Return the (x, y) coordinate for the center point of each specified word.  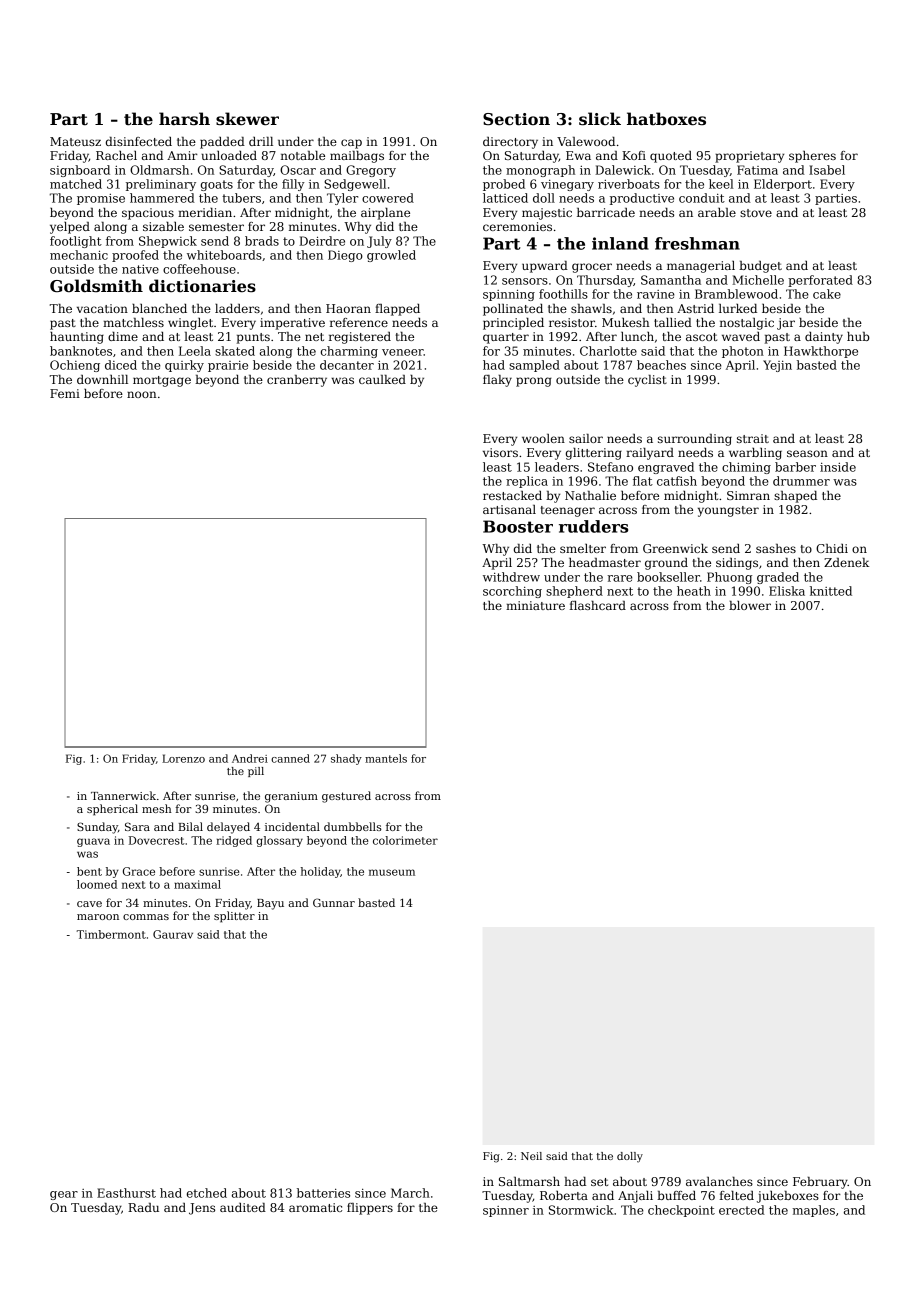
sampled (534, 366)
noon (141, 394)
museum (392, 872)
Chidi (832, 548)
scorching (512, 592)
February (820, 1183)
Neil (531, 1156)
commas (146, 917)
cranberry (297, 381)
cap (351, 144)
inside (838, 467)
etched (207, 1193)
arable (717, 212)
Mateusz (75, 141)
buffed (676, 1195)
